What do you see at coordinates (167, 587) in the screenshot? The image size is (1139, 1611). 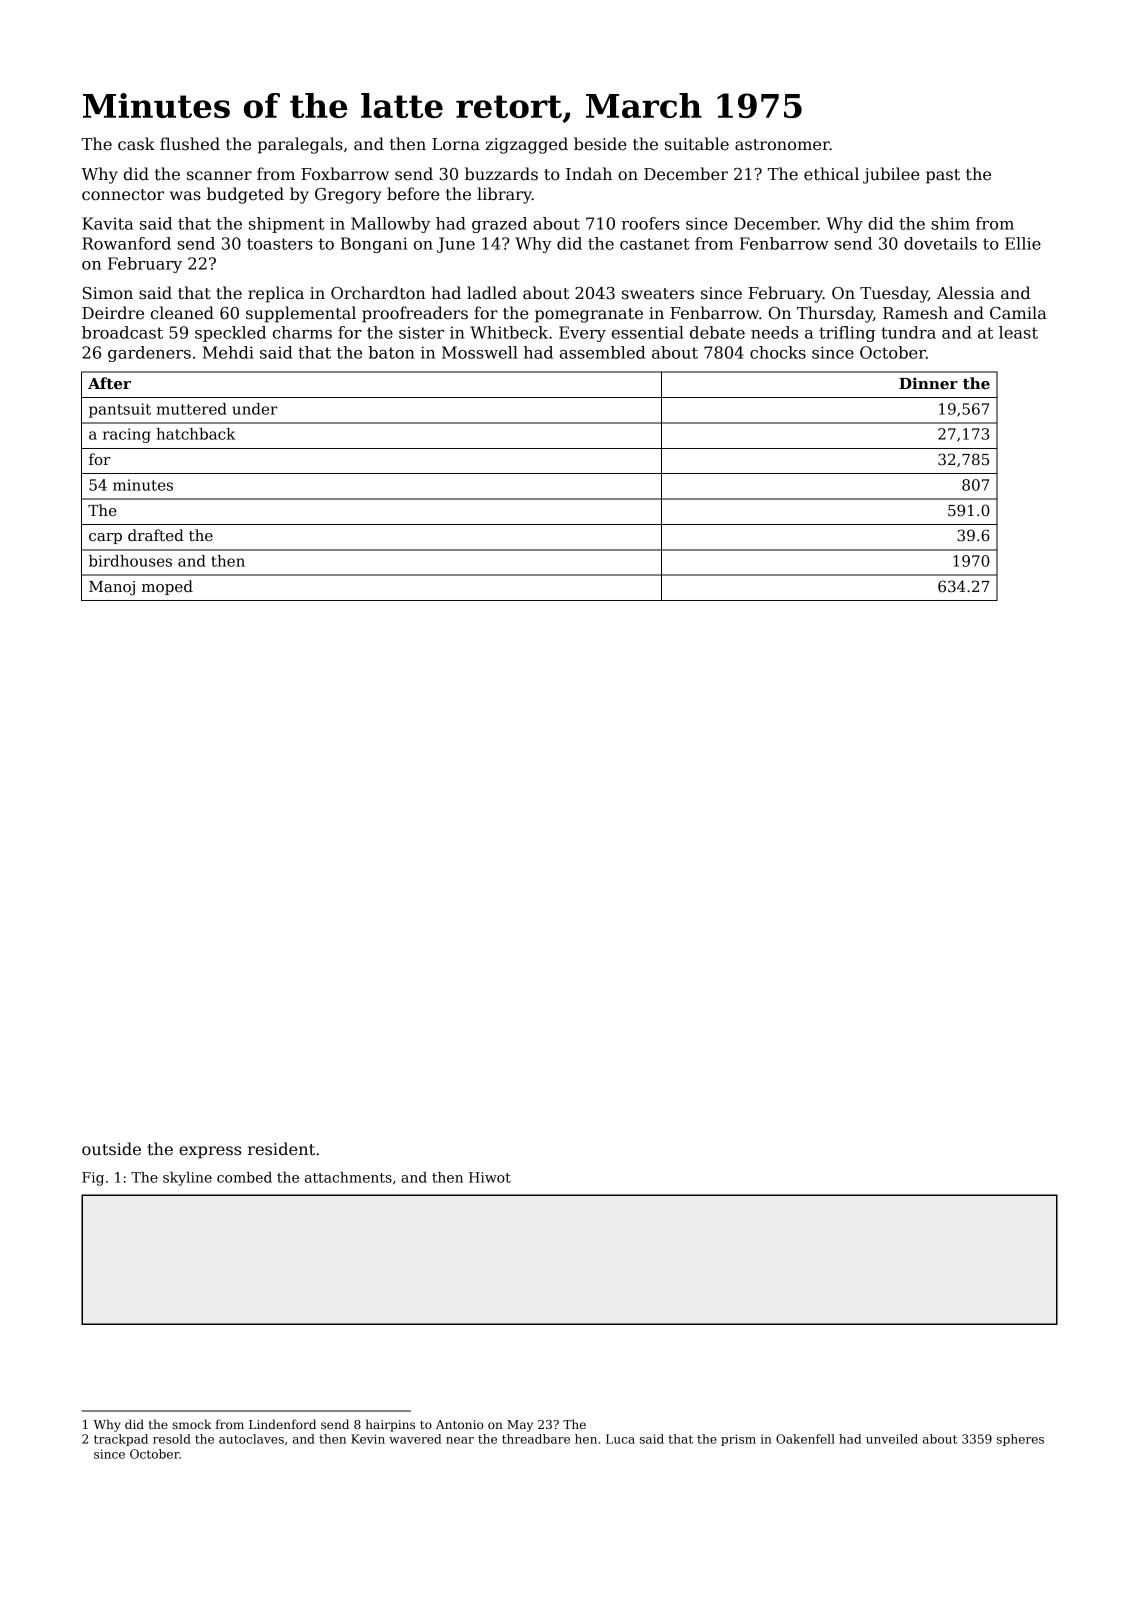 I see `moped` at bounding box center [167, 587].
